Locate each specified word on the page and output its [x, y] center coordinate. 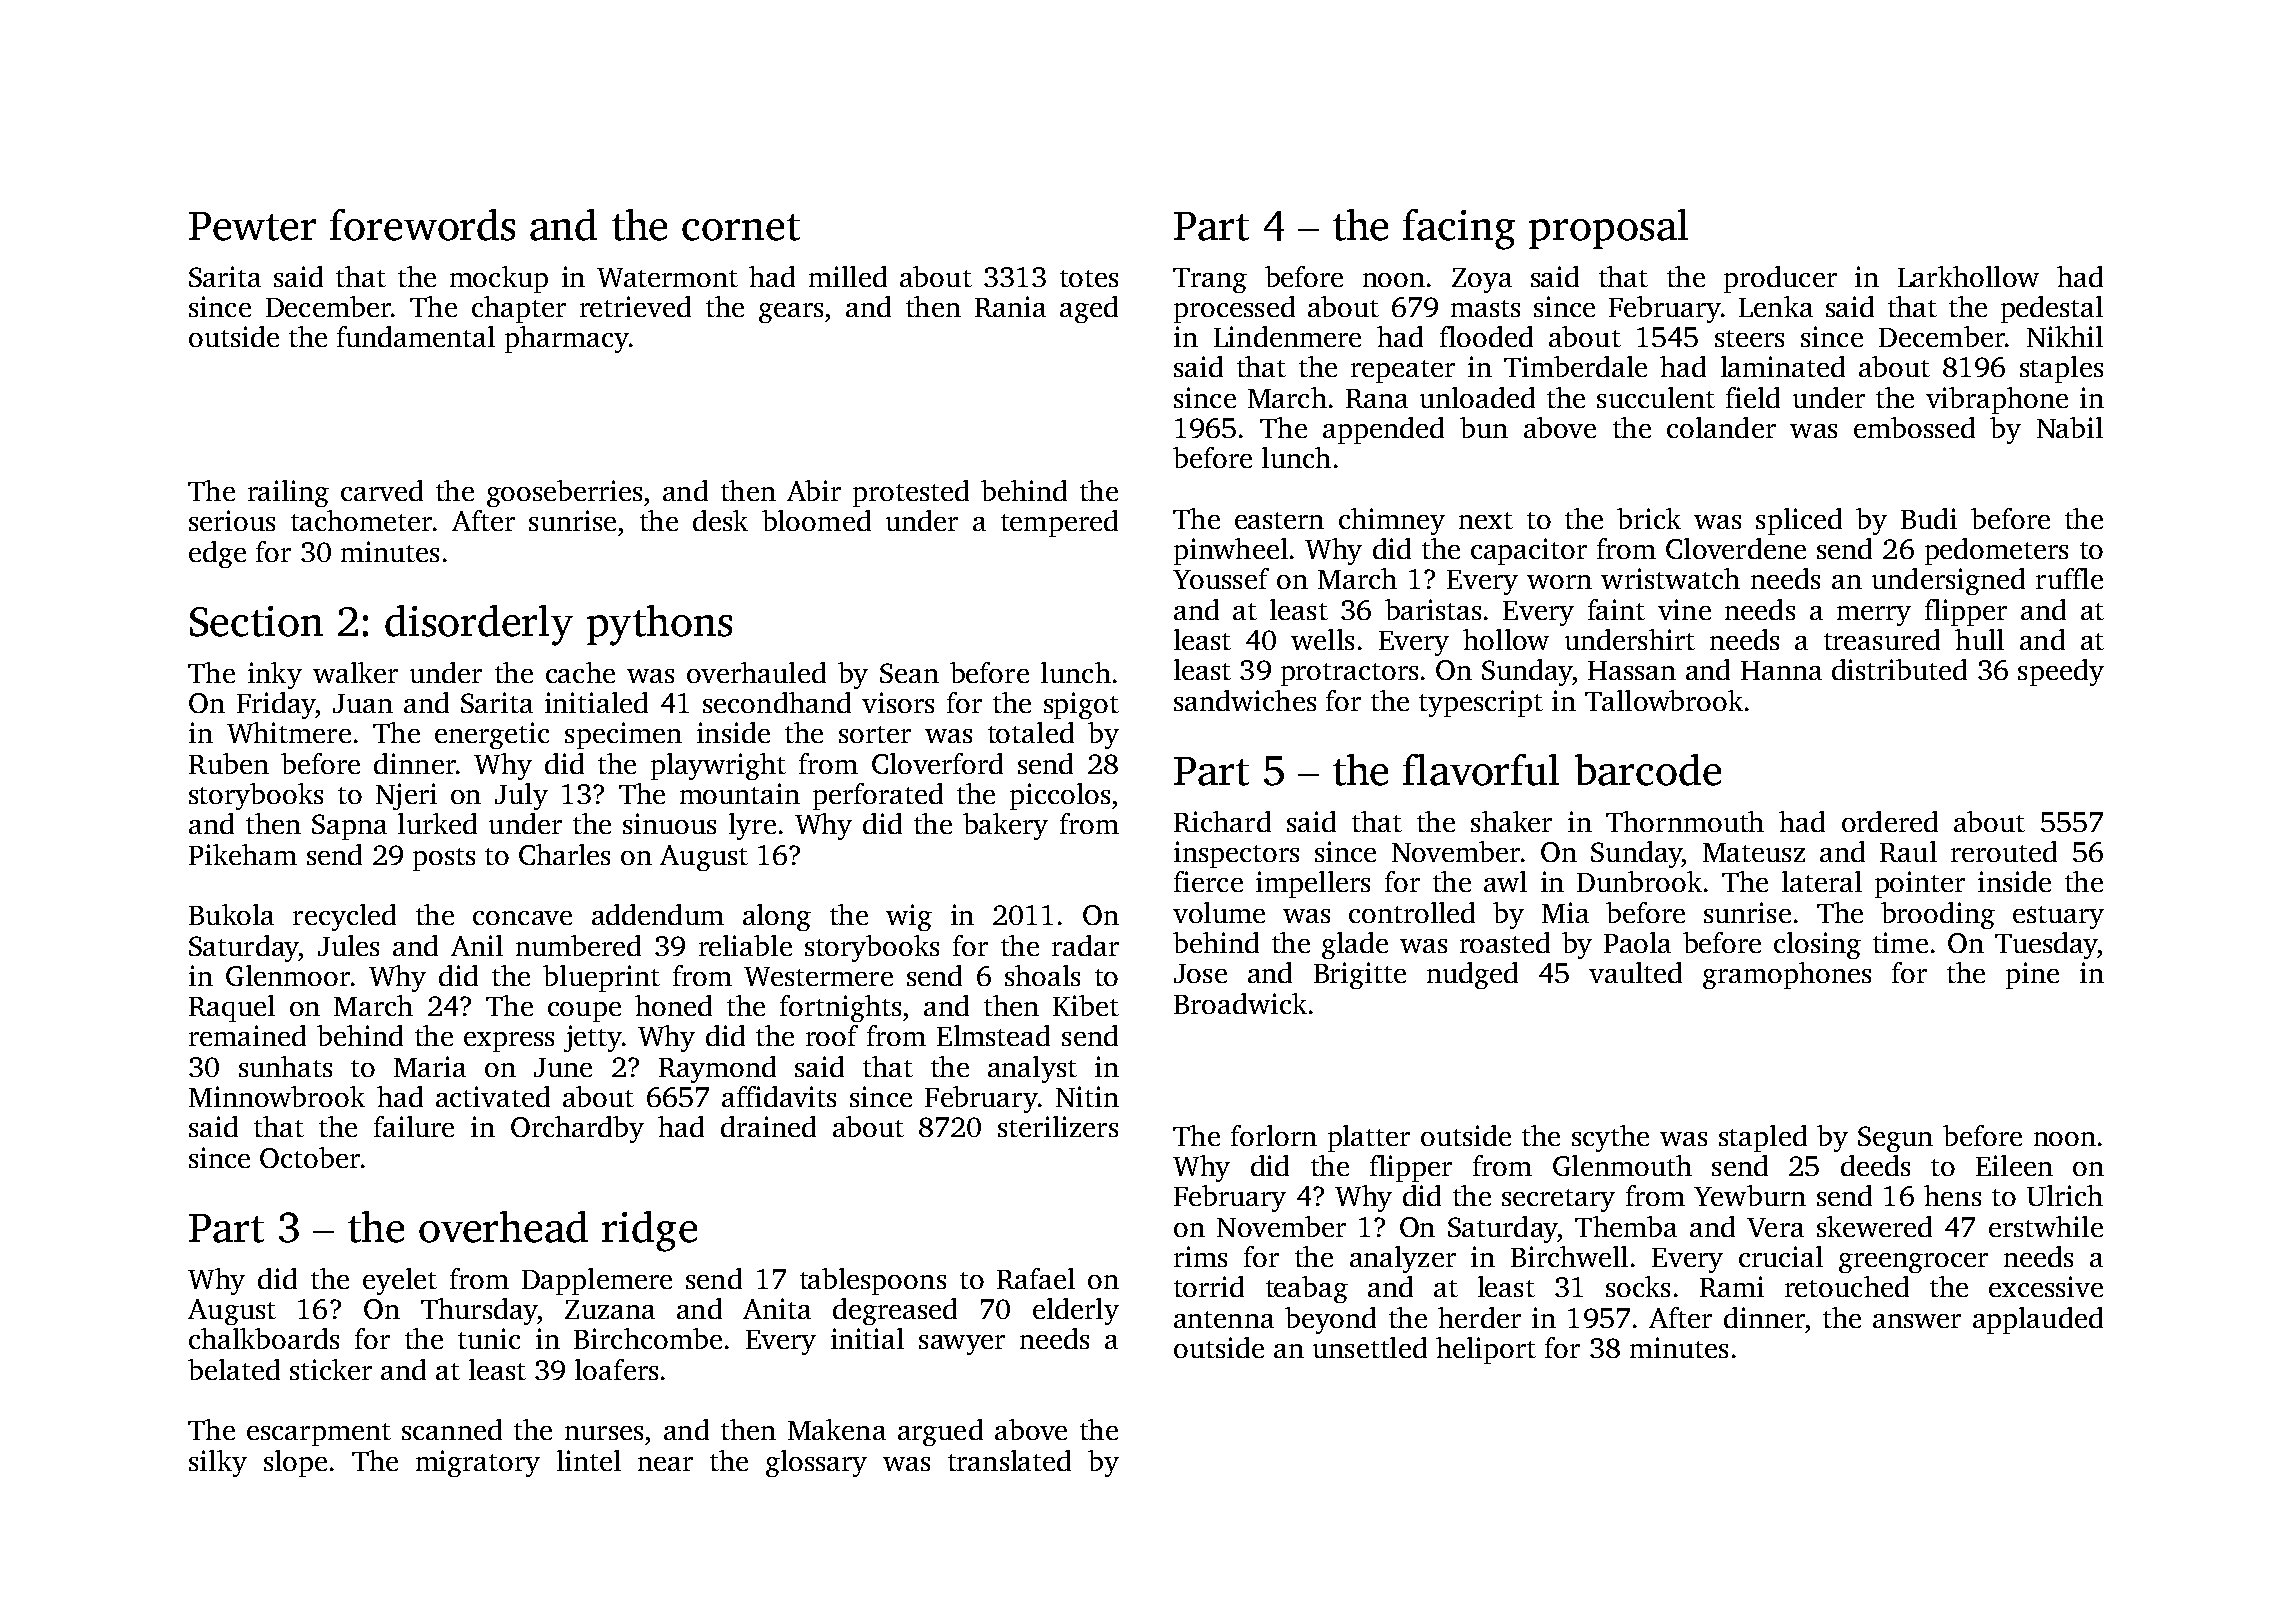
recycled [344, 917]
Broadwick [1240, 1003]
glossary [816, 1463]
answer [1917, 1321]
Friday [276, 705]
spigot [1081, 705]
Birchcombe [648, 1338]
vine [1684, 609]
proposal [1608, 229]
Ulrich [2065, 1195]
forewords [422, 225]
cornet [741, 227]
